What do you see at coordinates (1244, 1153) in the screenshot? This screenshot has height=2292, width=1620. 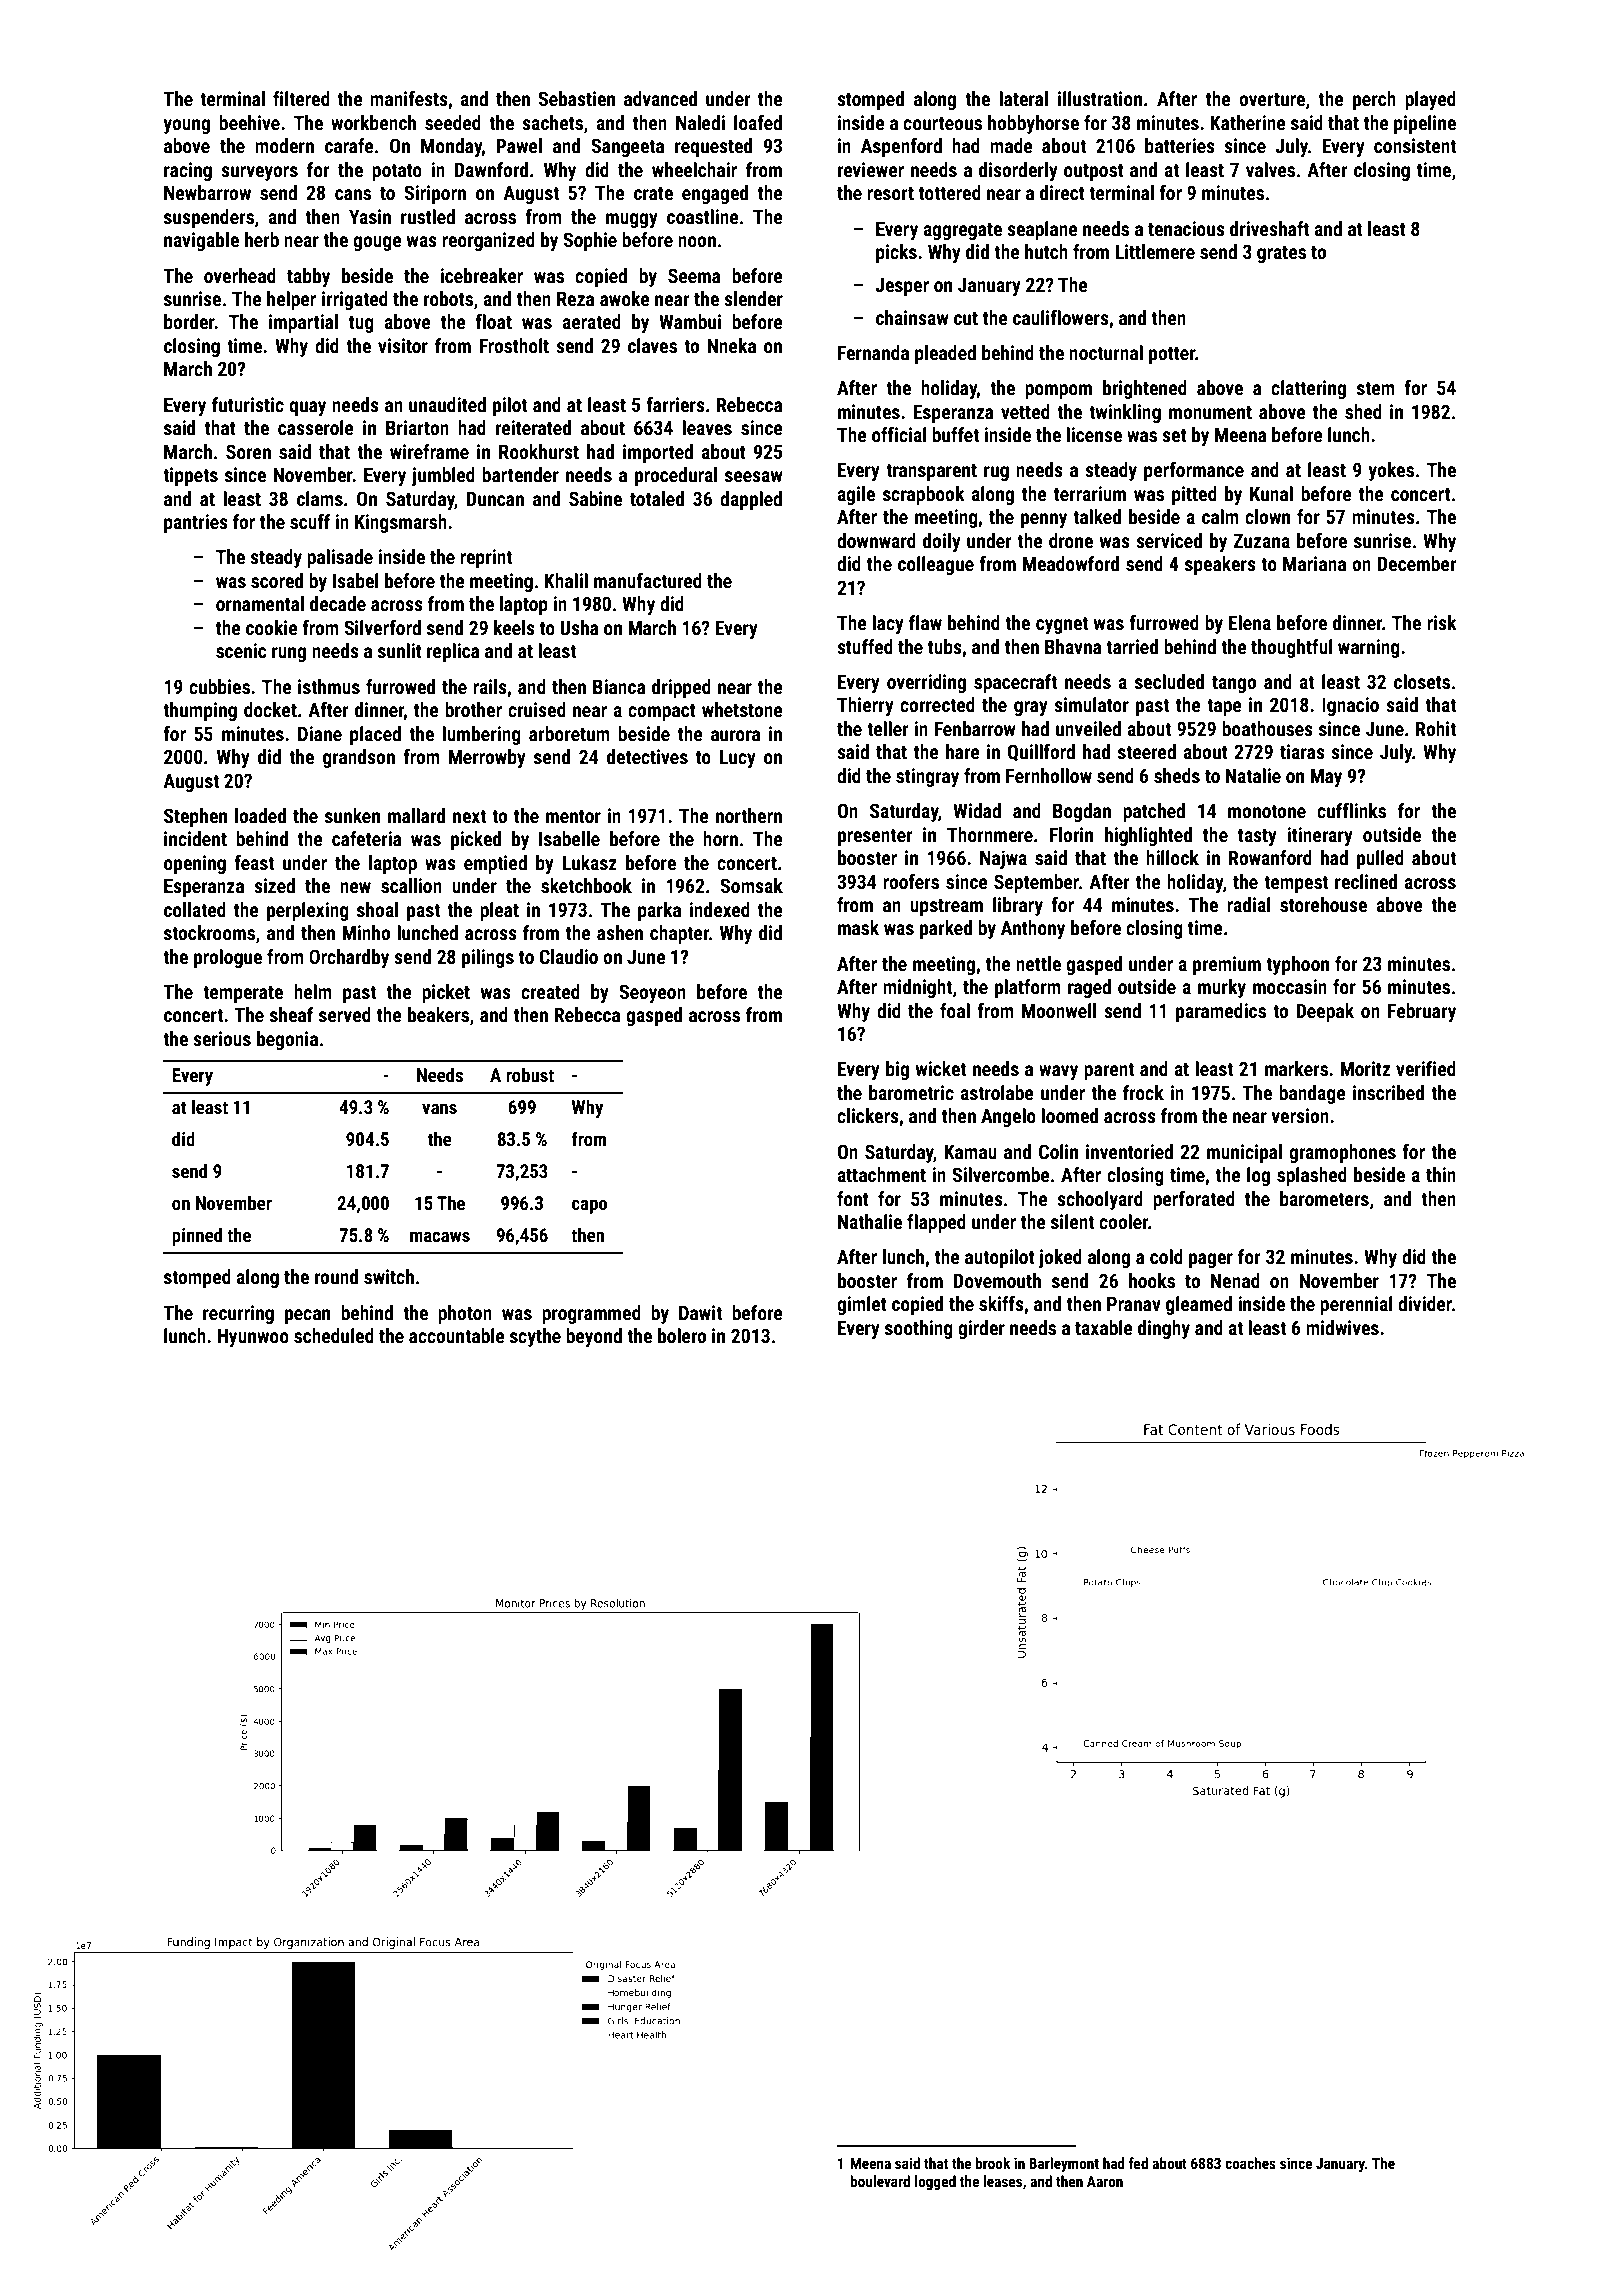 I see `municipal` at bounding box center [1244, 1153].
